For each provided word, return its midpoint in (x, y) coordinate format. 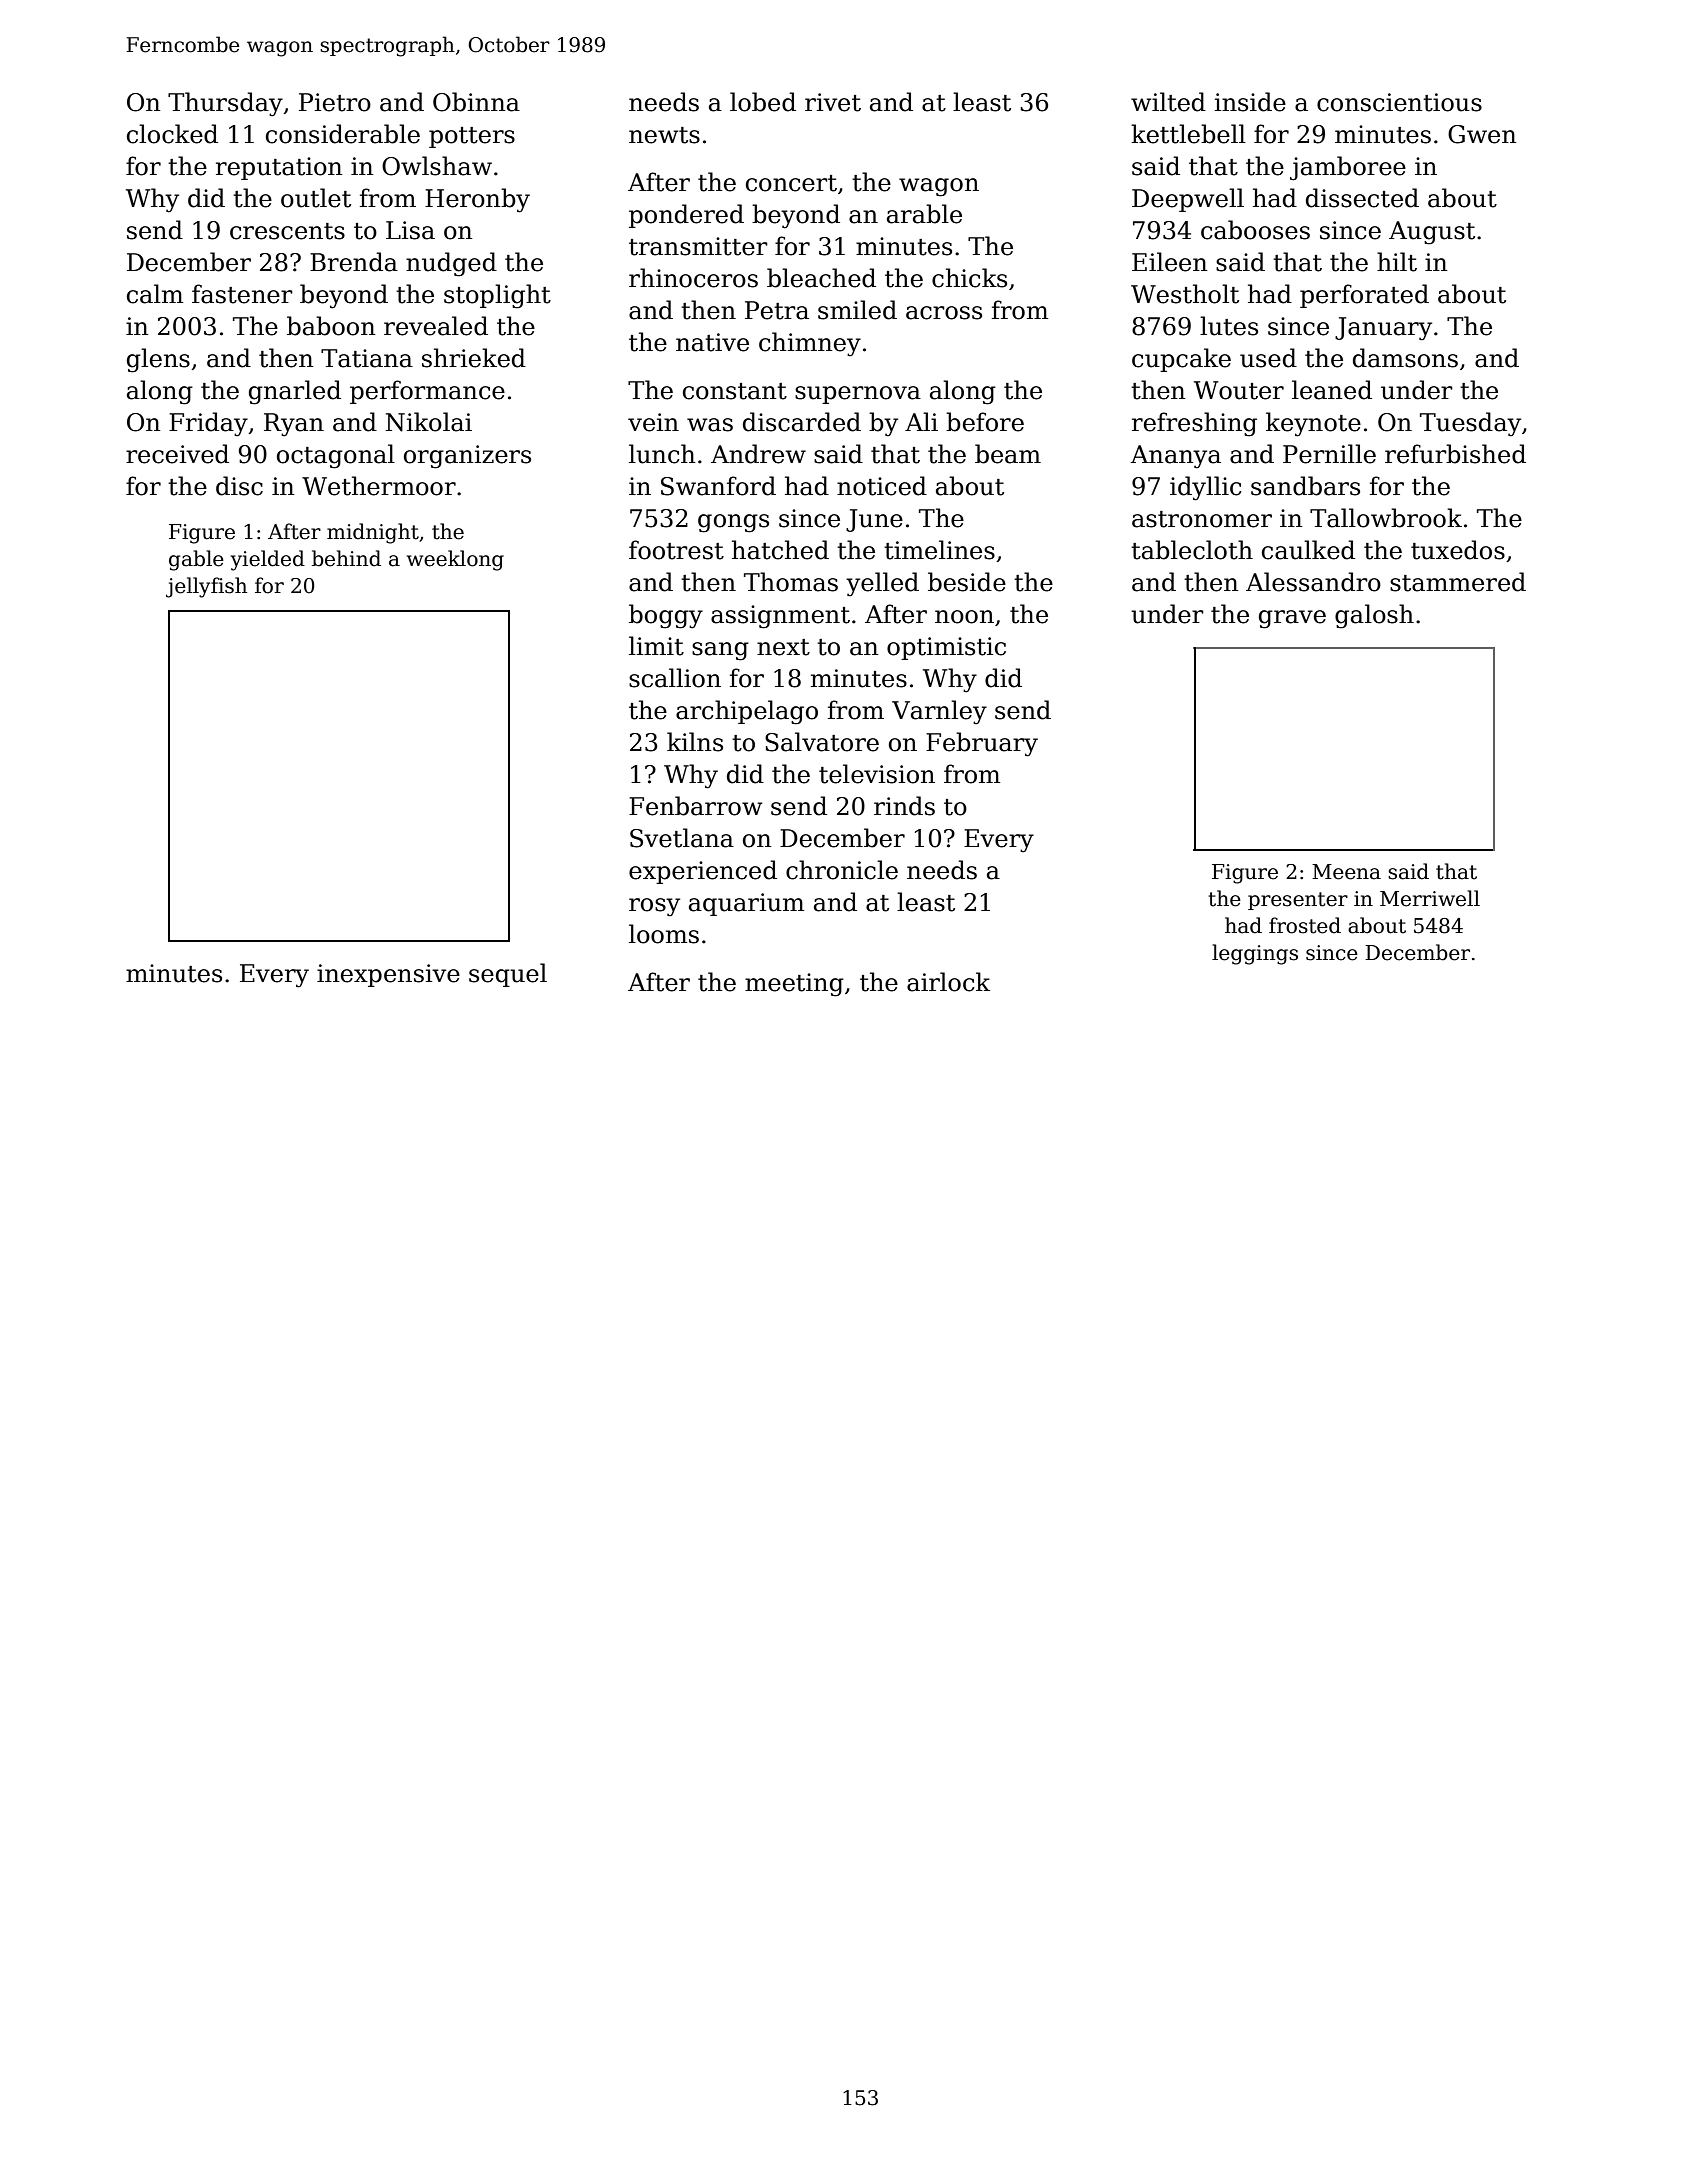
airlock (948, 982)
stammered (1458, 582)
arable (924, 214)
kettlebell (1188, 134)
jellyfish (206, 587)
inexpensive (388, 975)
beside (967, 582)
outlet (316, 198)
